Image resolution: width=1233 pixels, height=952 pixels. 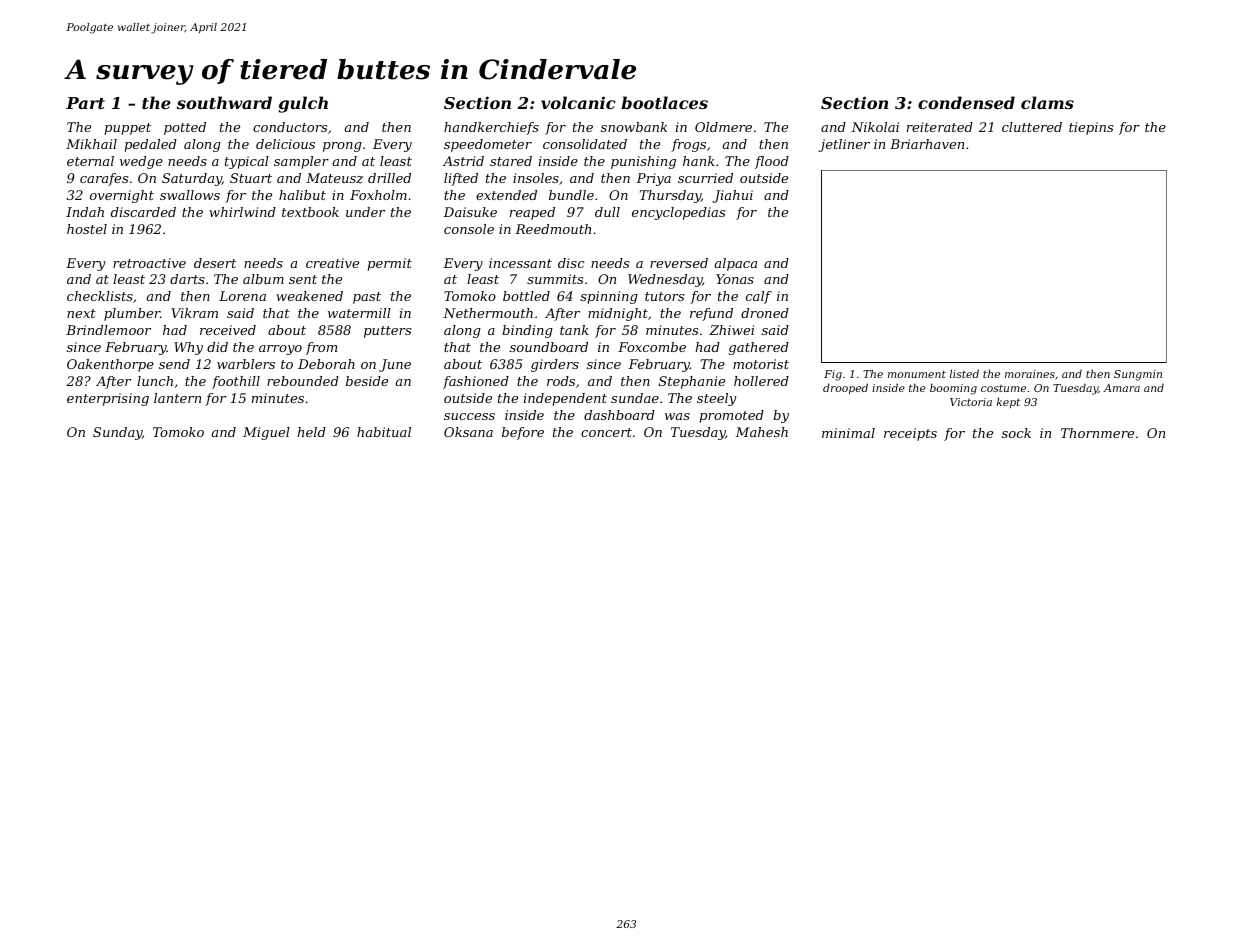 What do you see at coordinates (469, 229) in the document?
I see `console` at bounding box center [469, 229].
